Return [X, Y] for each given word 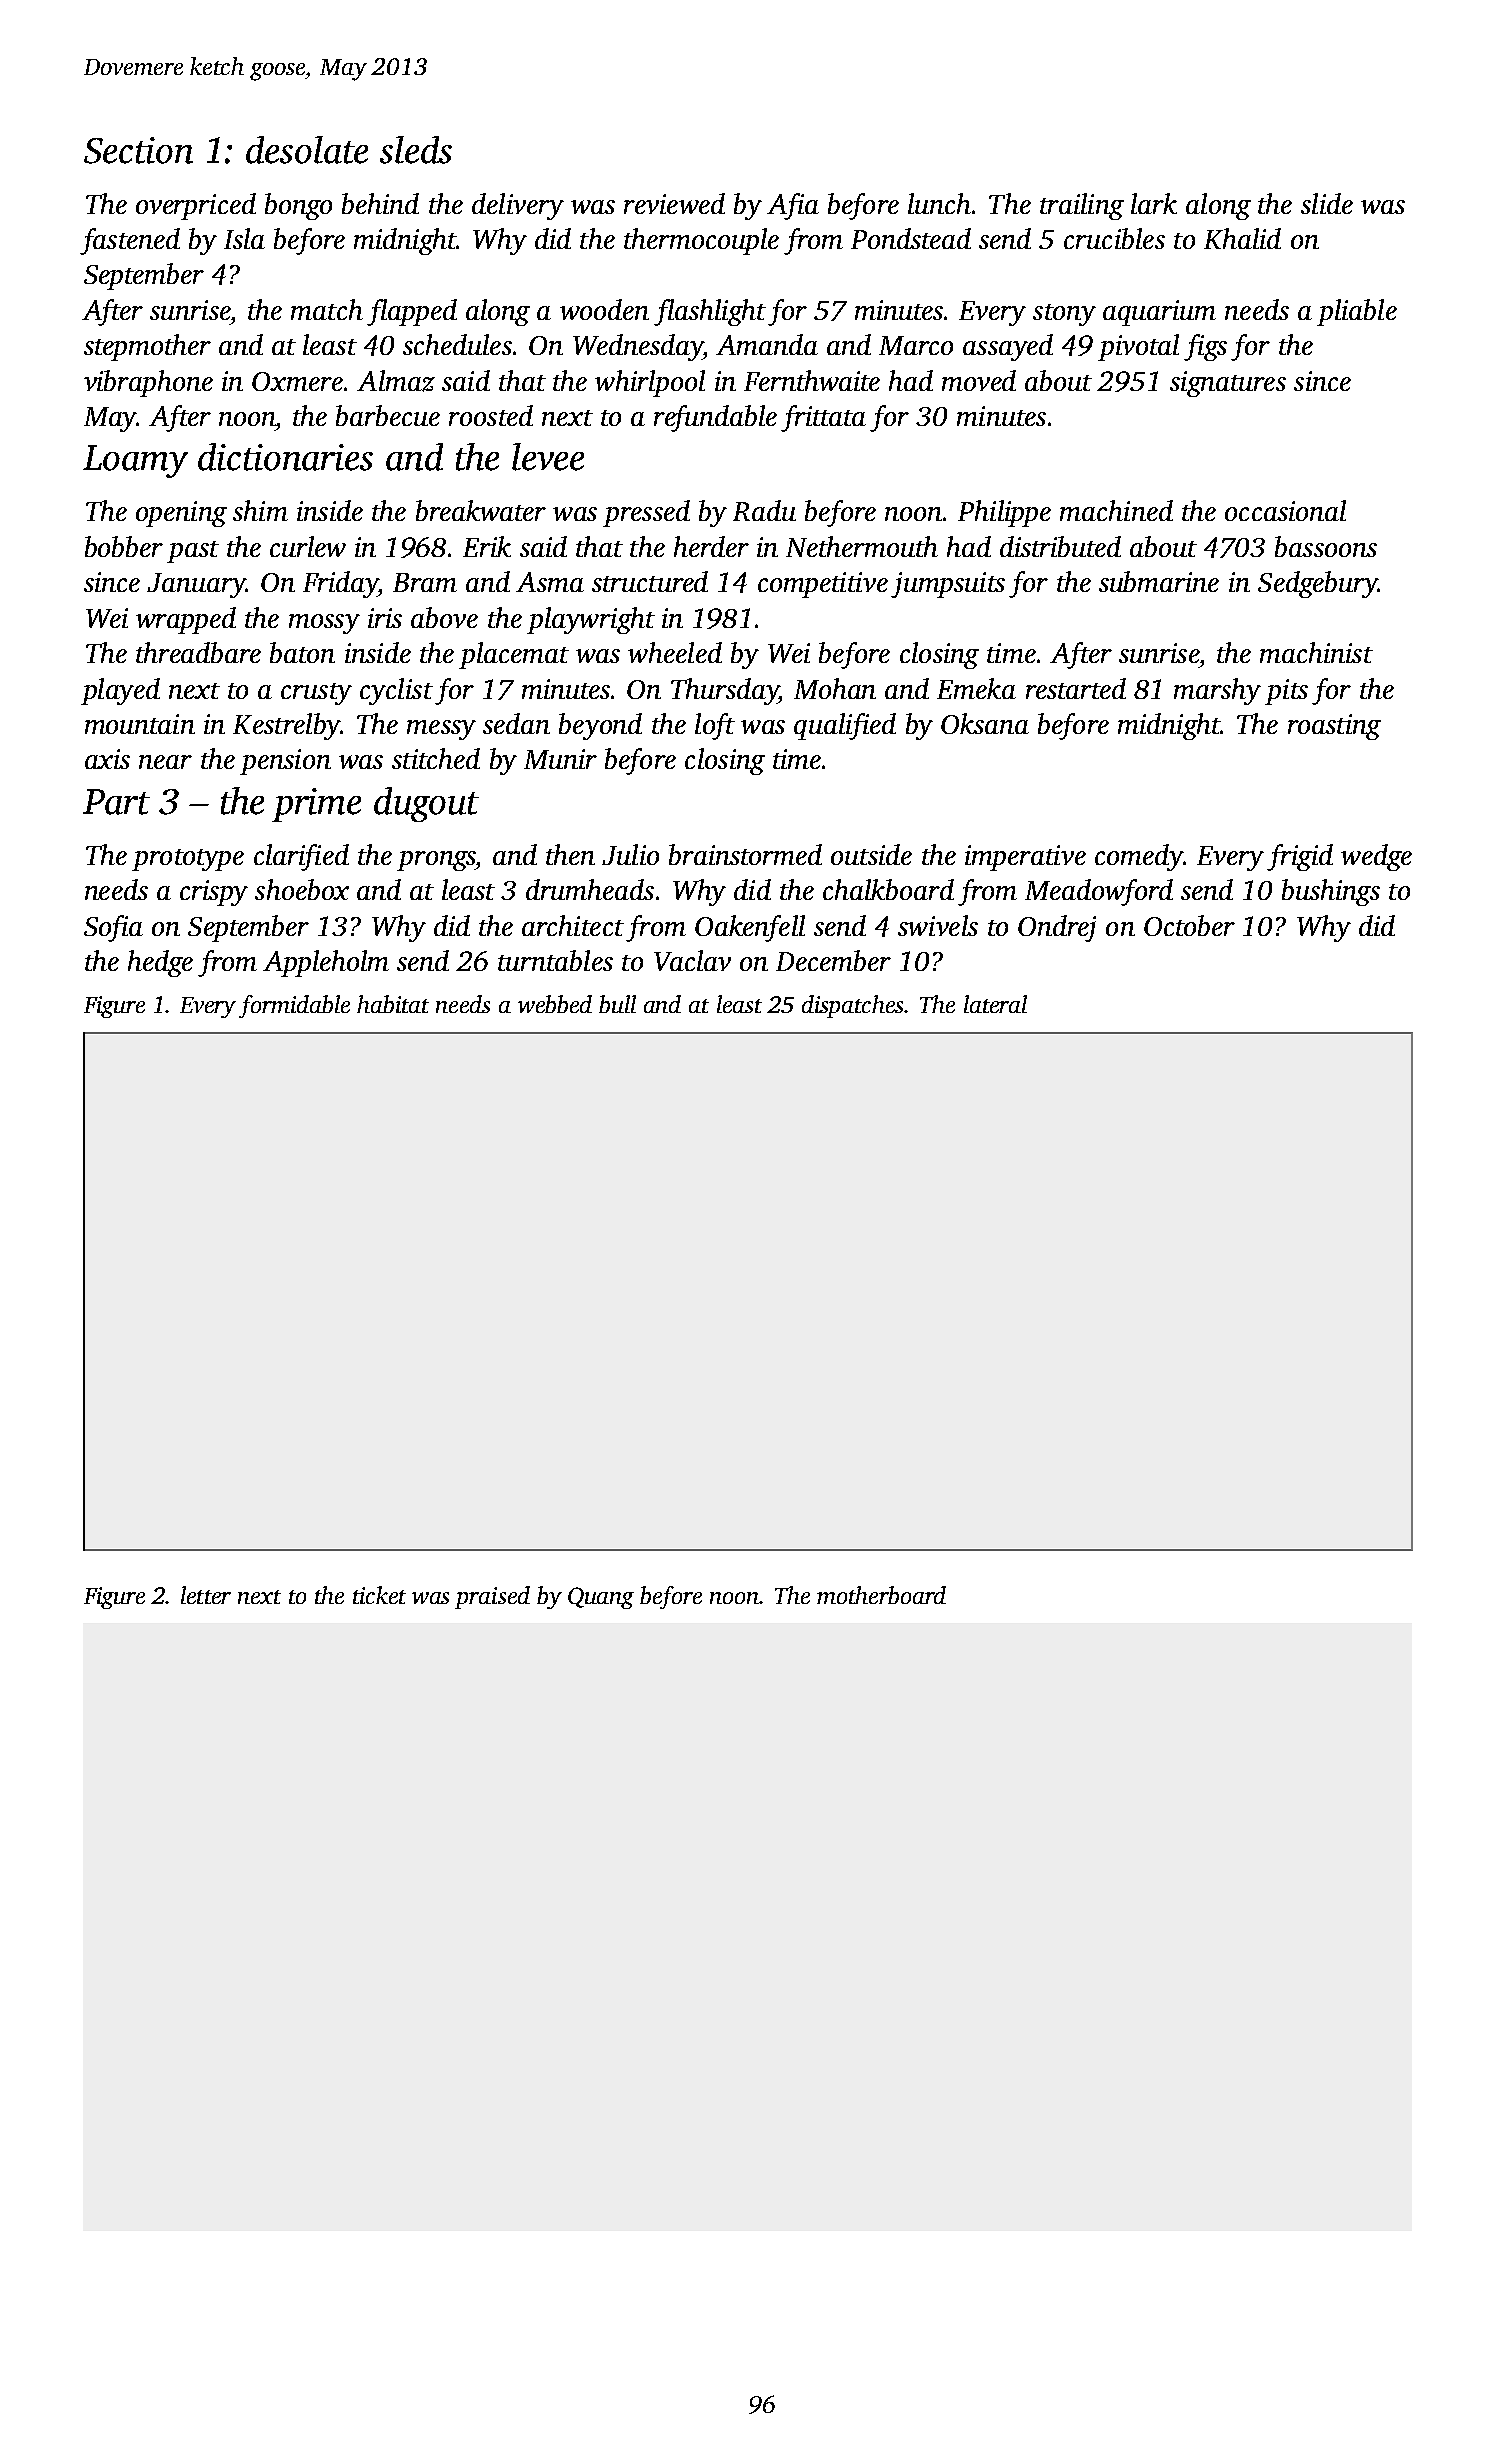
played [120, 691]
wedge [1376, 857]
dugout [426, 804]
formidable [294, 1006]
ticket [379, 1595]
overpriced [196, 206]
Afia [793, 206]
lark [1154, 203]
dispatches [853, 1006]
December [833, 960]
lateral [995, 1004]
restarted [1076, 688]
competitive [823, 585]
